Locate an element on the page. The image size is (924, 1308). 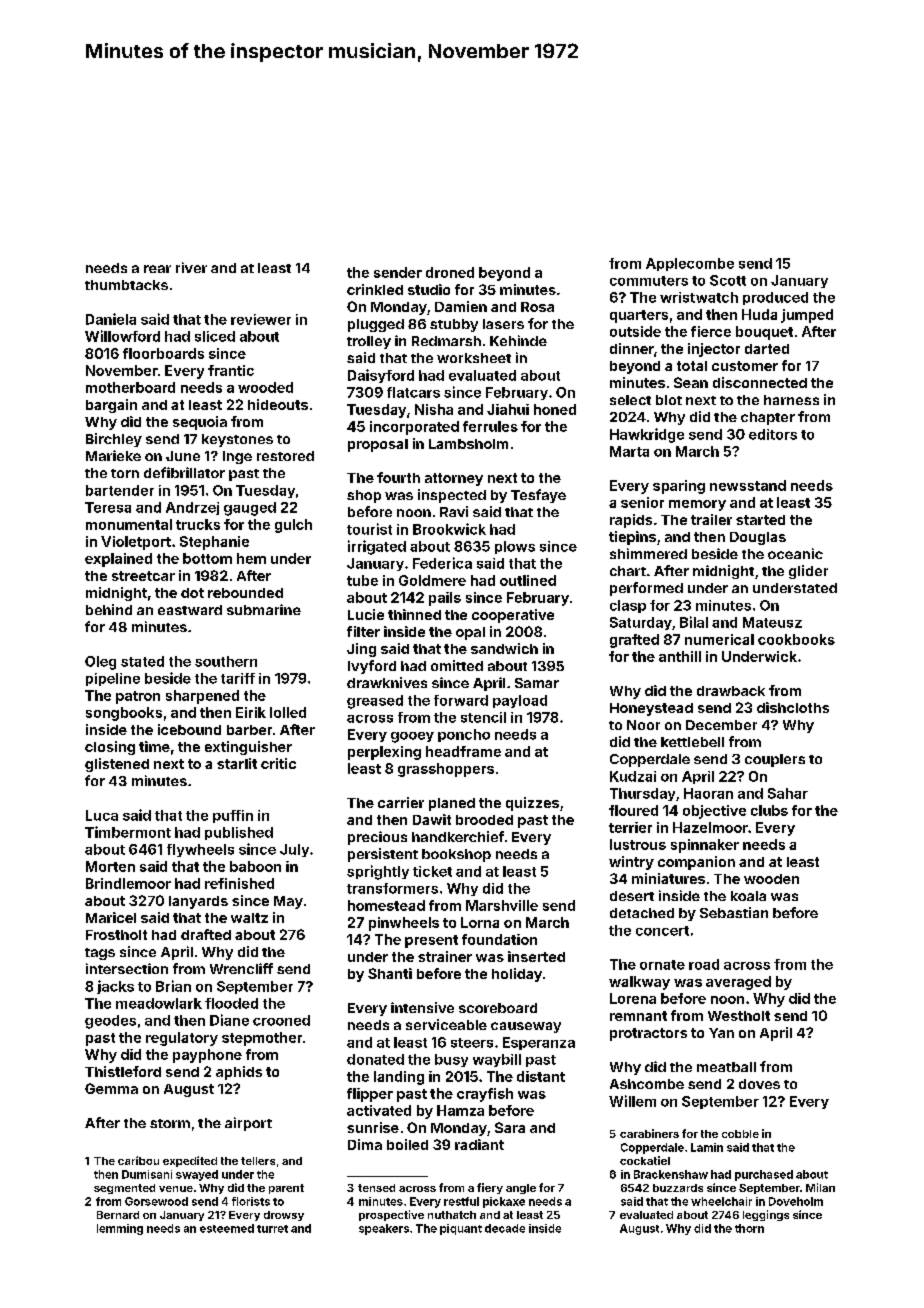
time is located at coordinates (154, 746).
